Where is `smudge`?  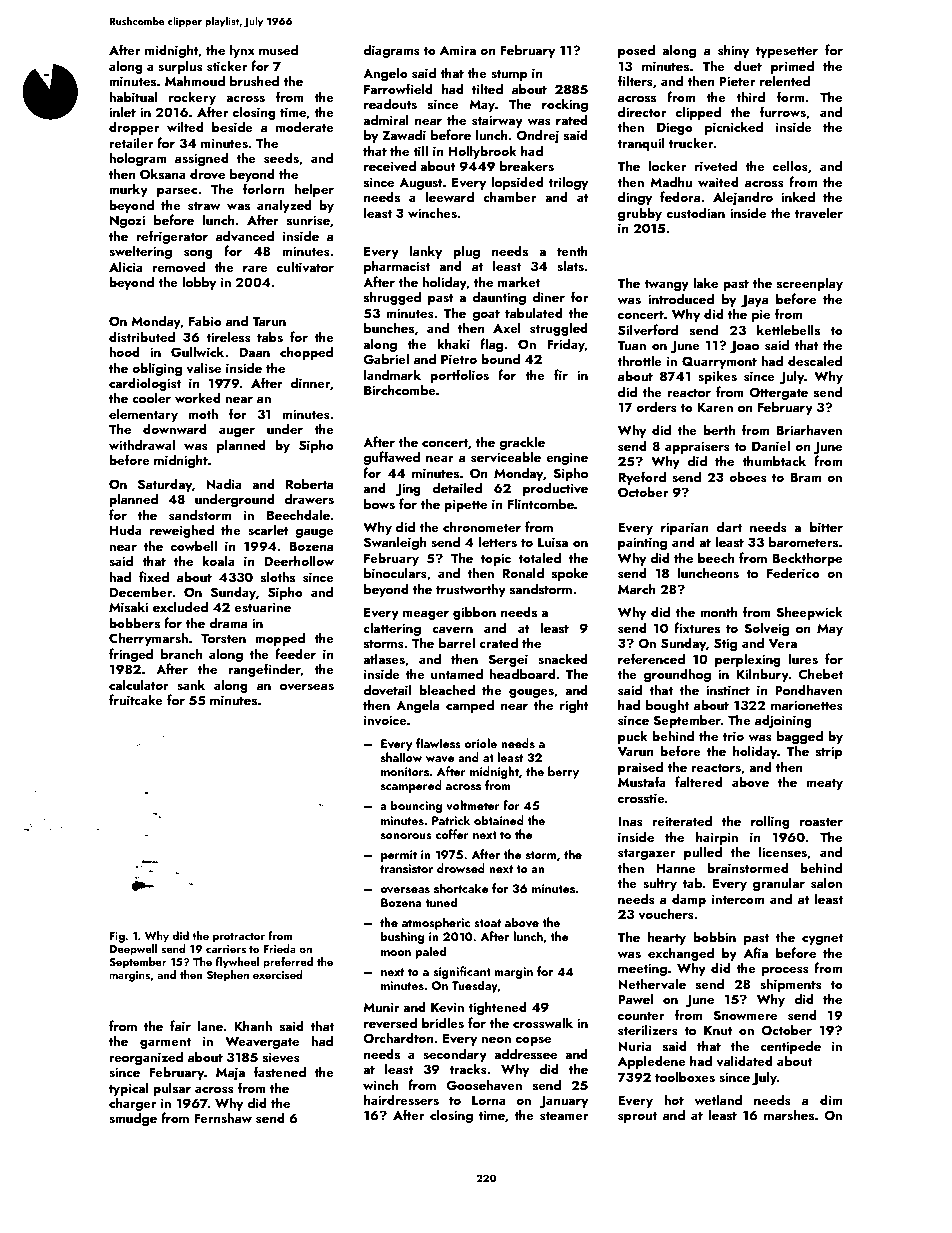
smudge is located at coordinates (133, 1119).
